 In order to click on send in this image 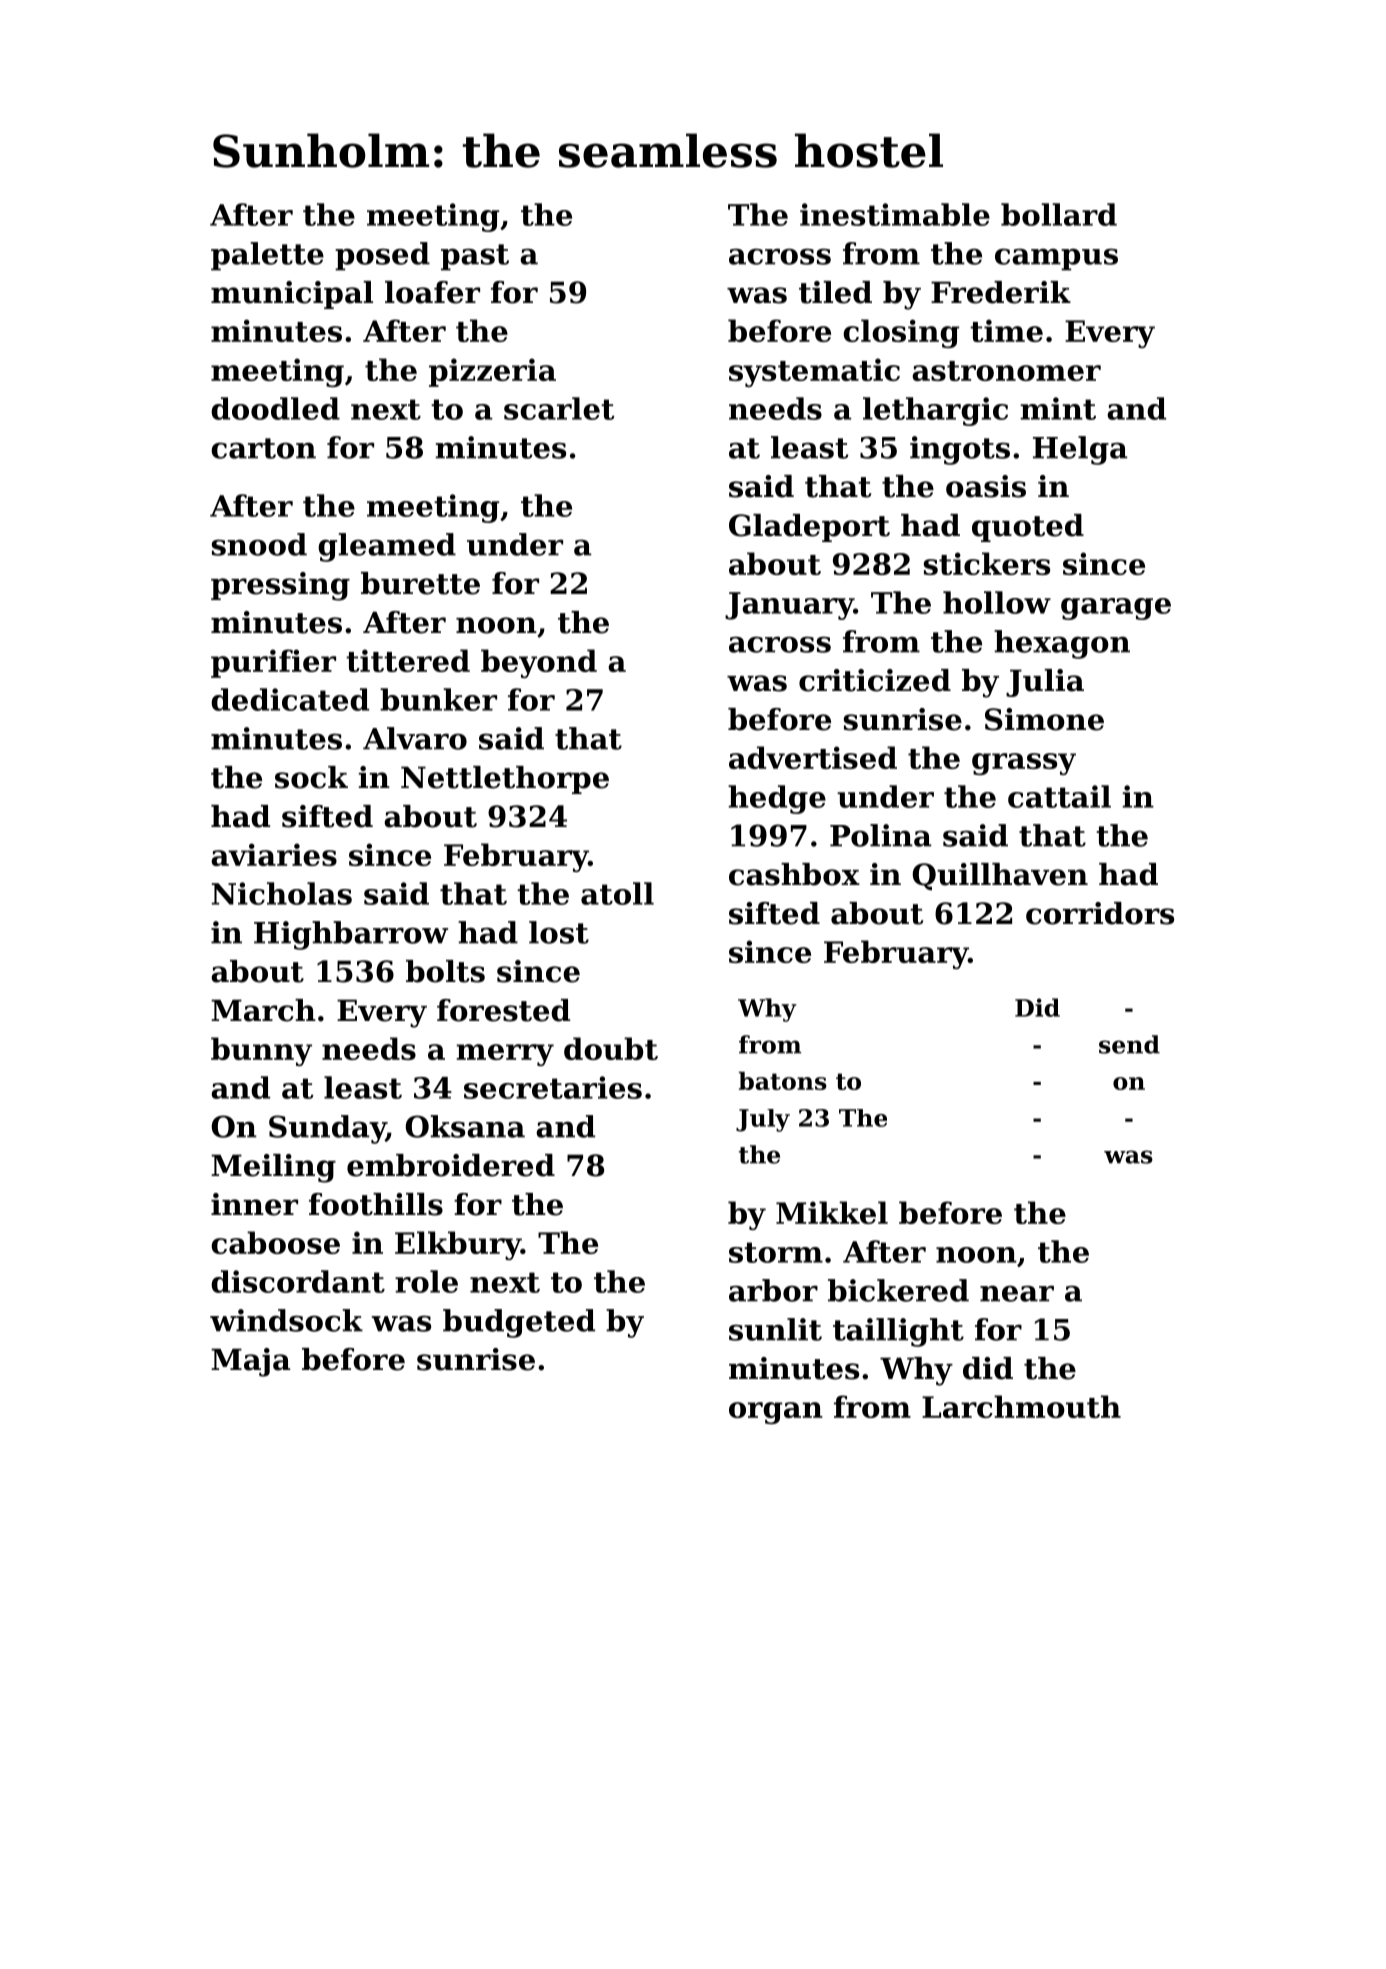, I will do `click(1129, 1044)`.
